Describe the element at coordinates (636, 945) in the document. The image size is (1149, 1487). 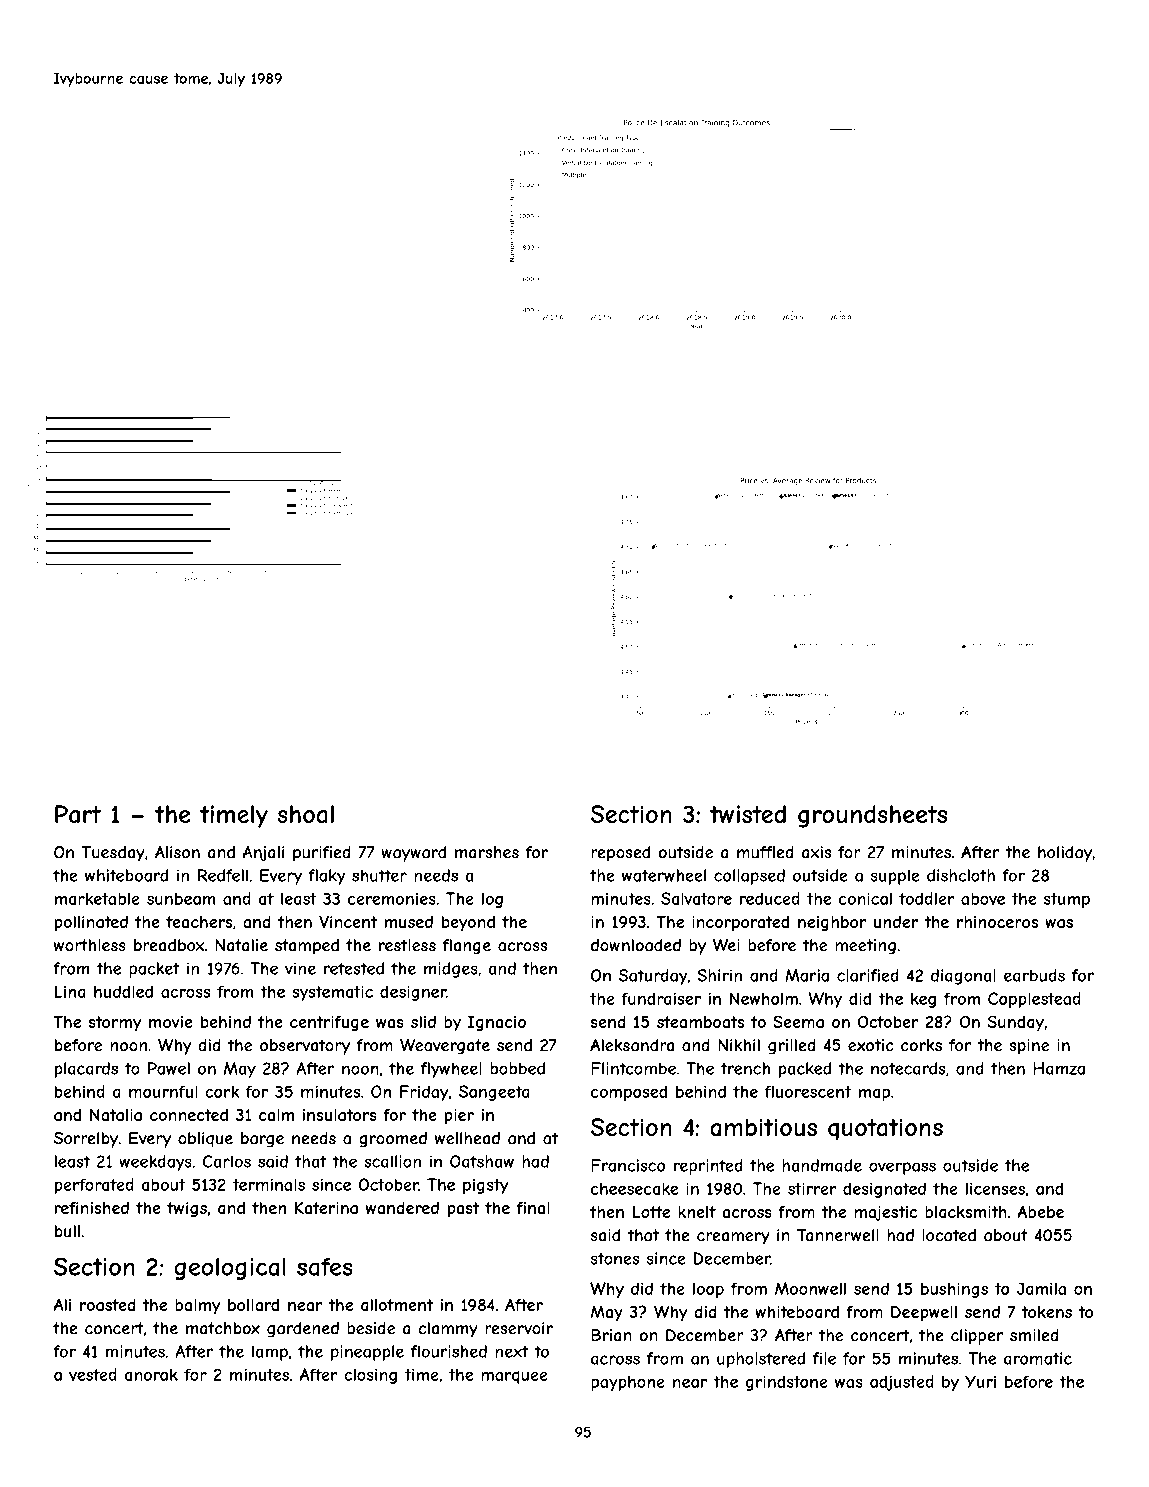
I see `downloaded` at that location.
